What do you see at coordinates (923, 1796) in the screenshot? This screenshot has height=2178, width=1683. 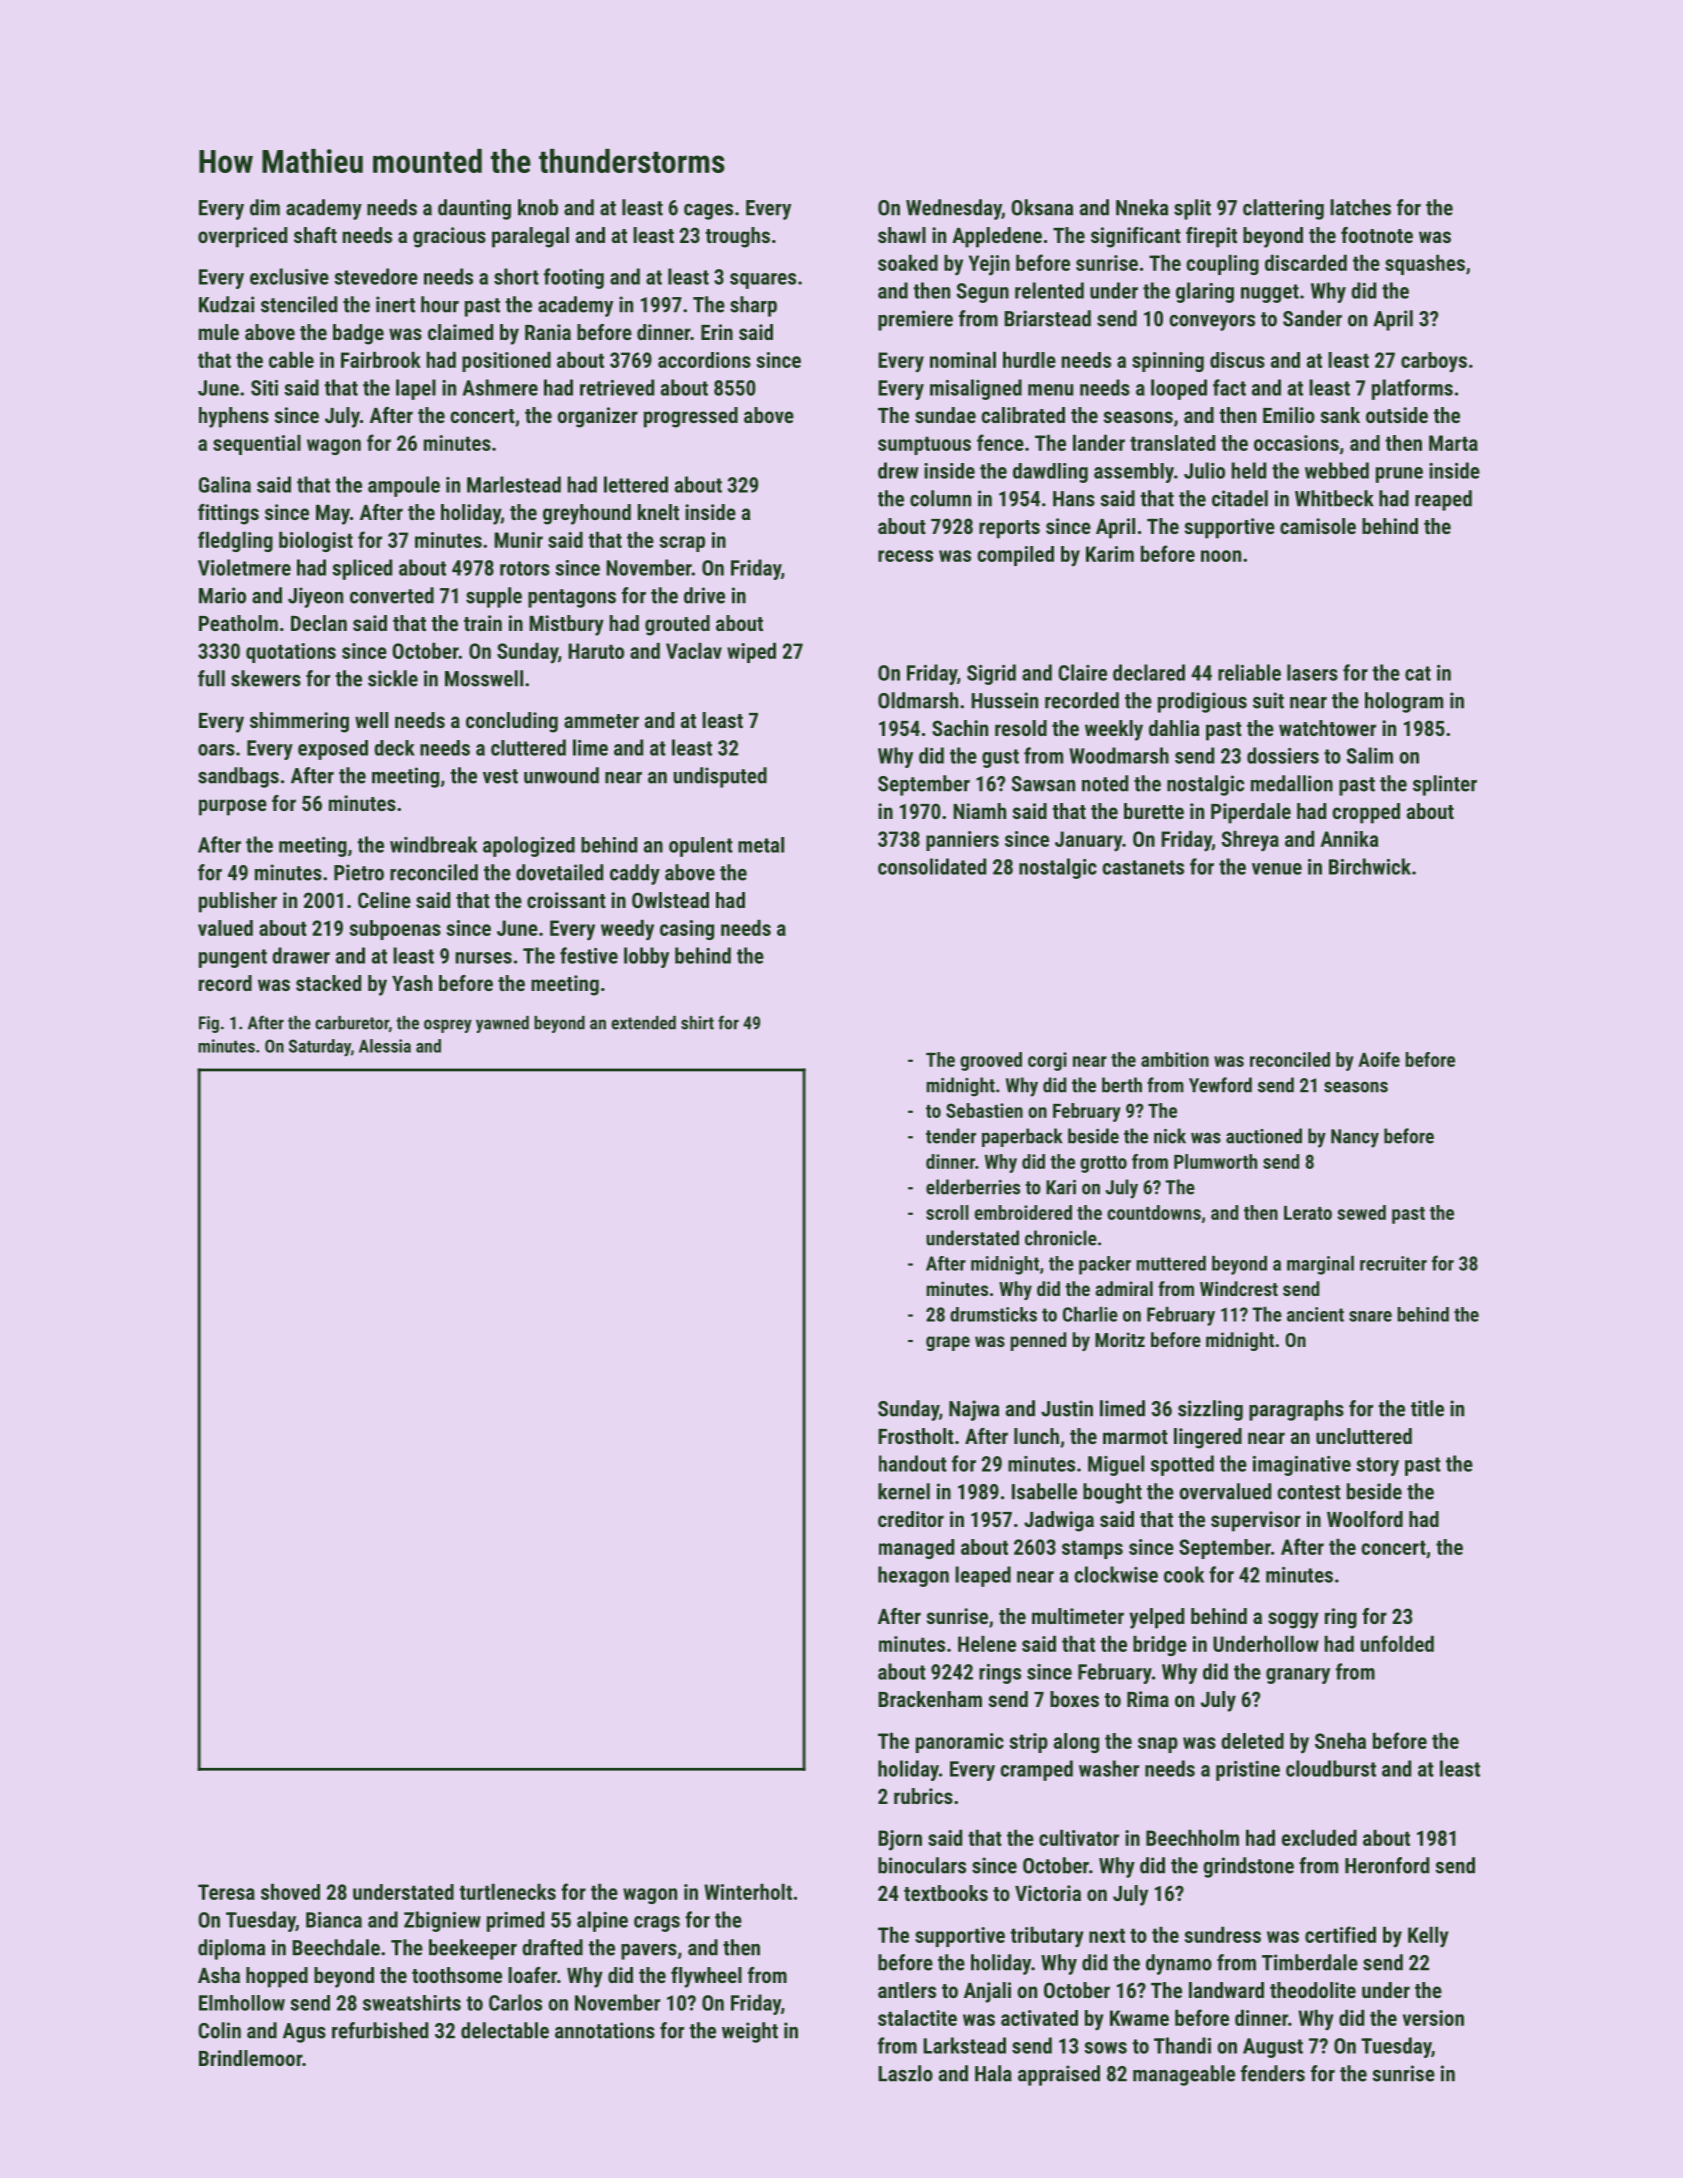 I see `rubrics` at bounding box center [923, 1796].
